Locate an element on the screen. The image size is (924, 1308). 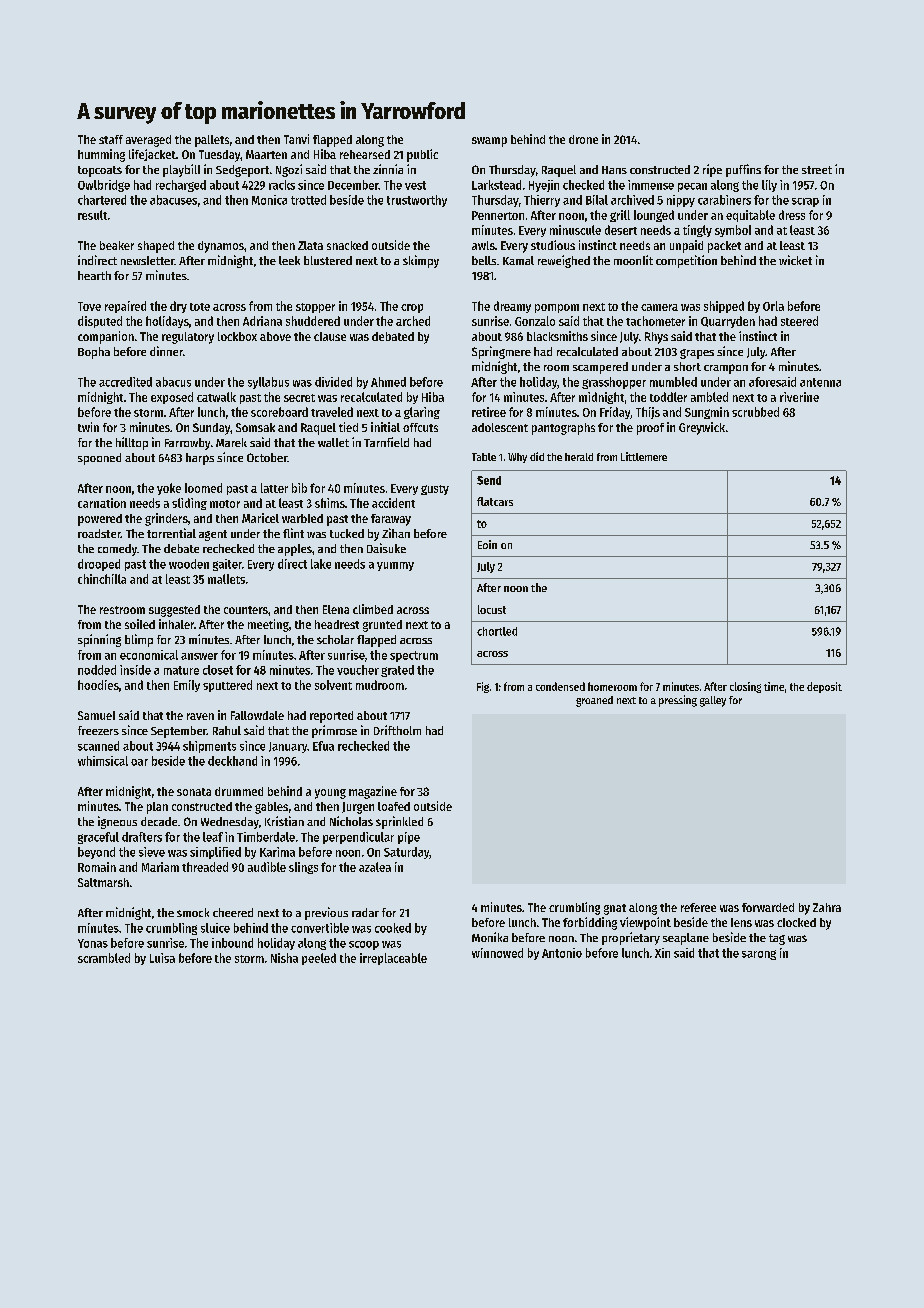
Luisa is located at coordinates (162, 958).
